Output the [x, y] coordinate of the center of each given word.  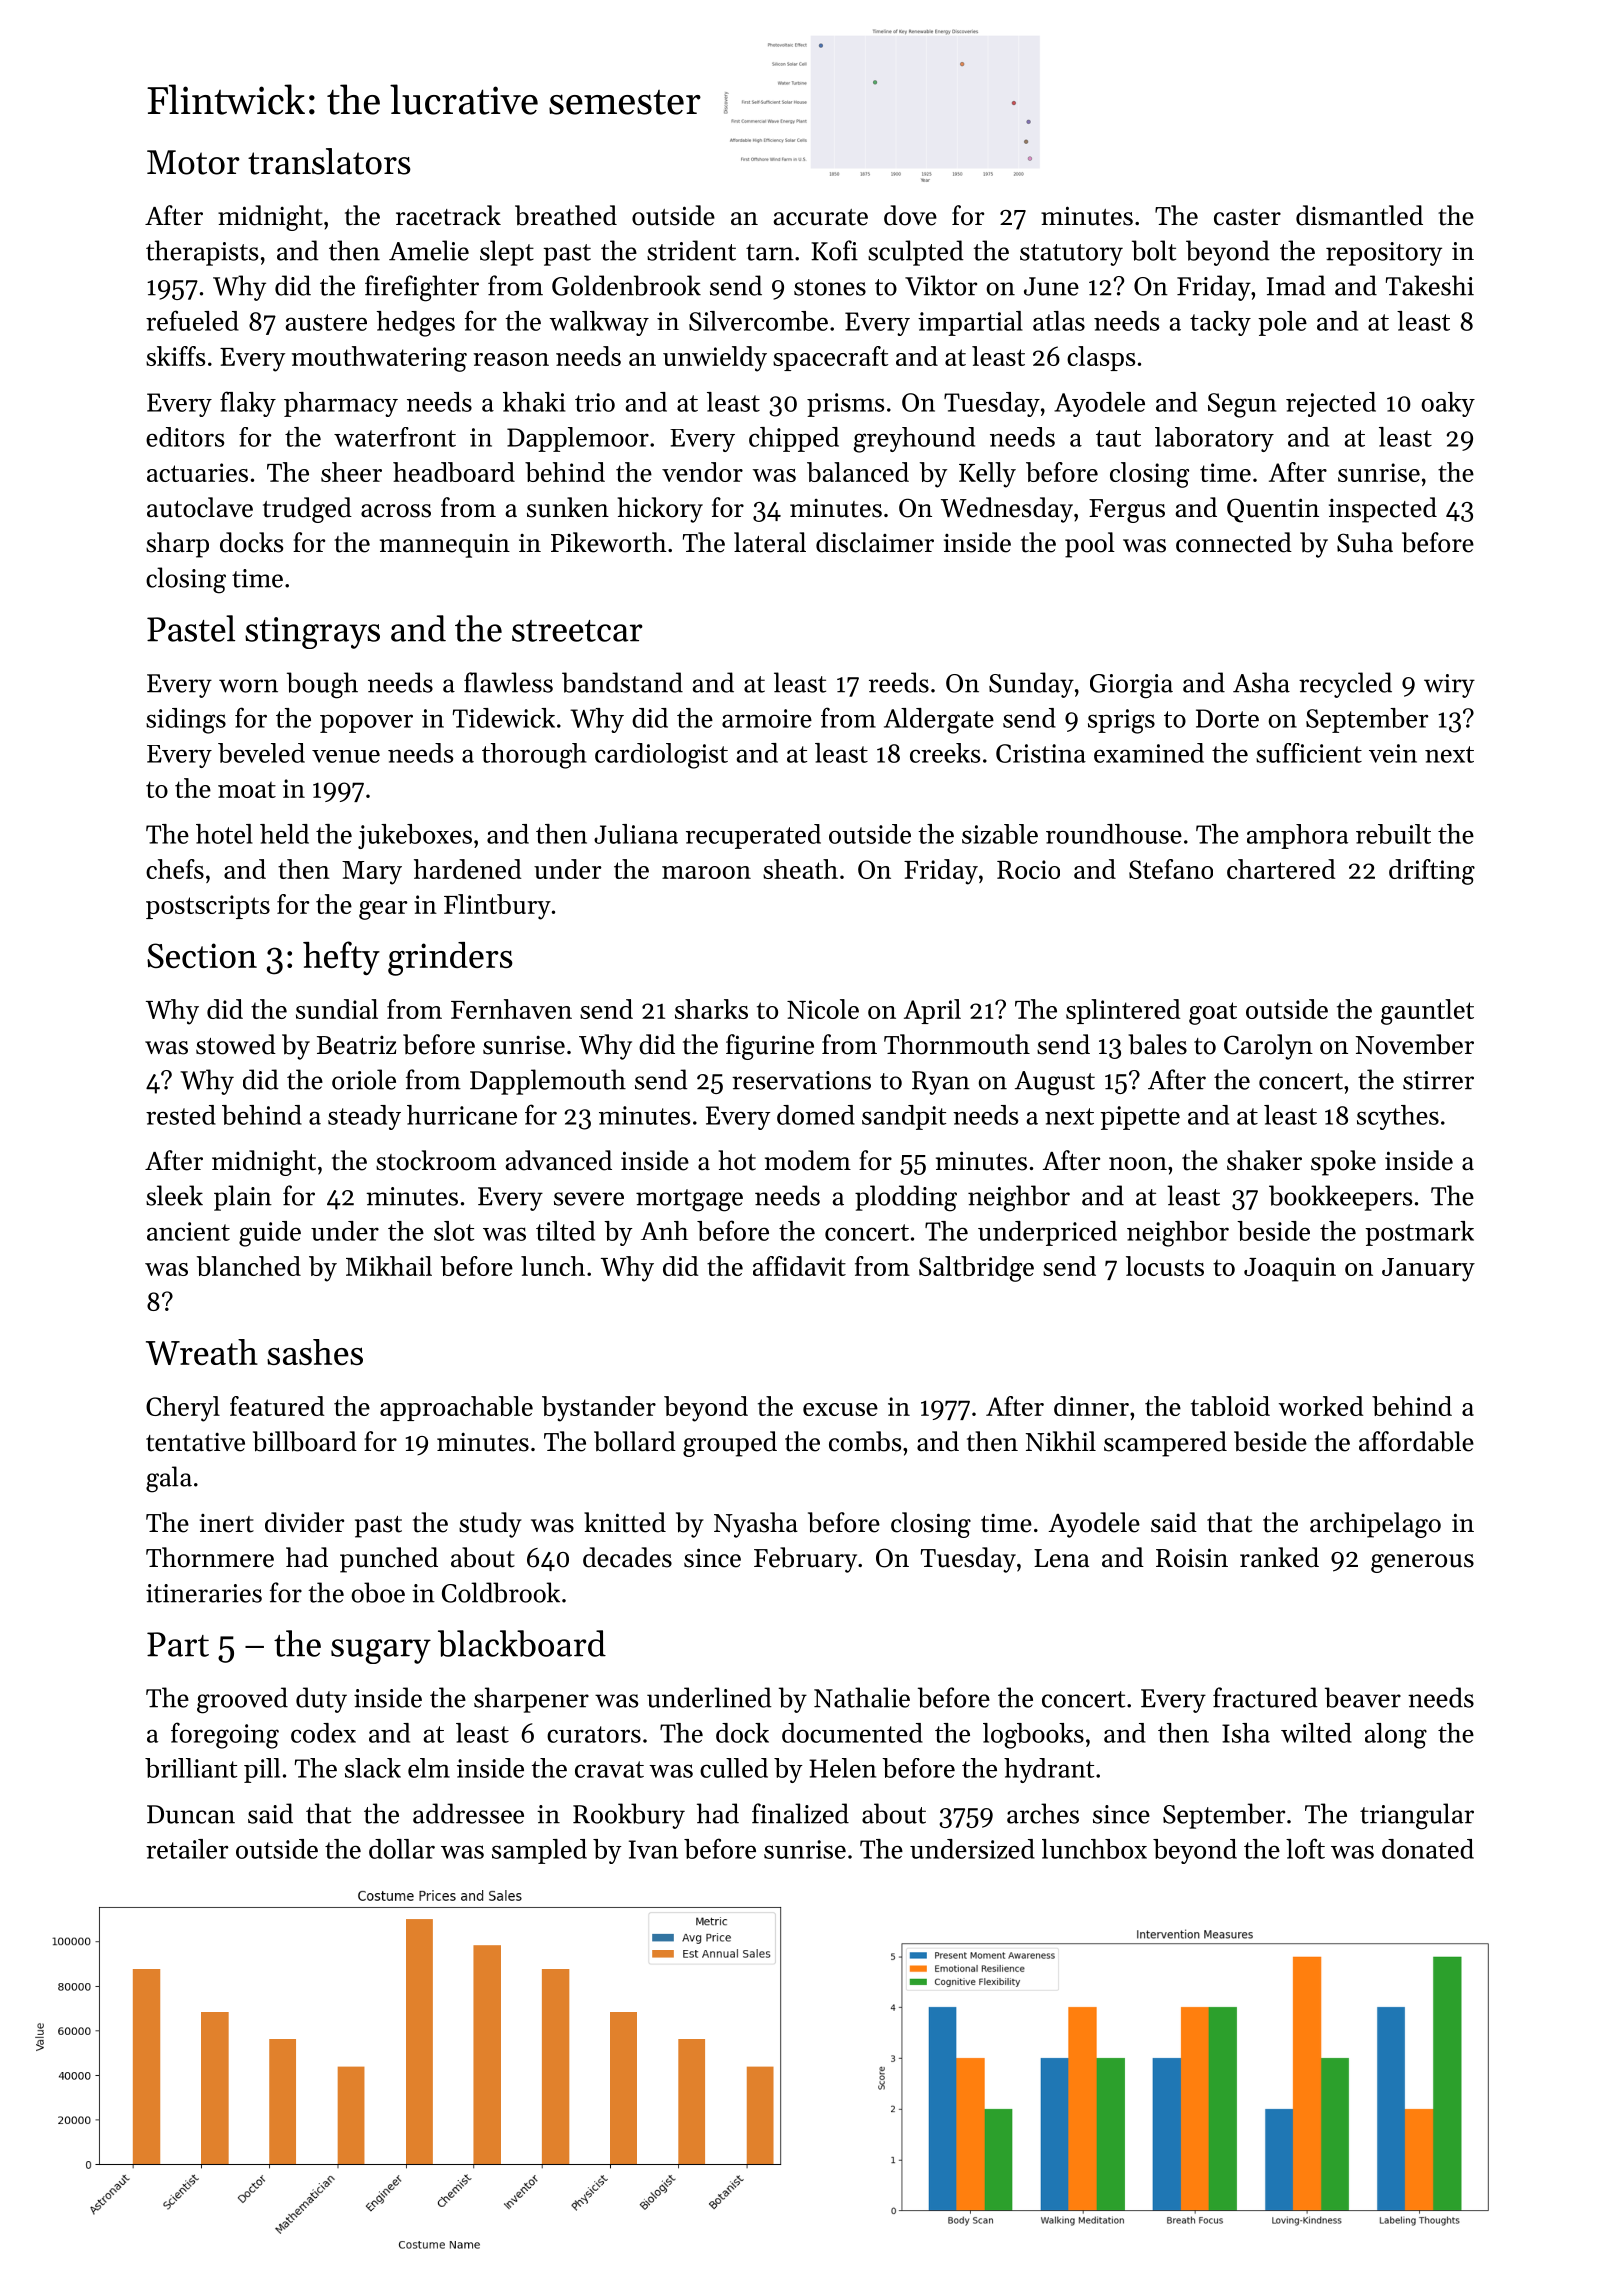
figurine [770, 1047]
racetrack [448, 215]
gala [169, 1479]
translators [329, 161]
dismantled [1359, 215]
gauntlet [1427, 1012]
